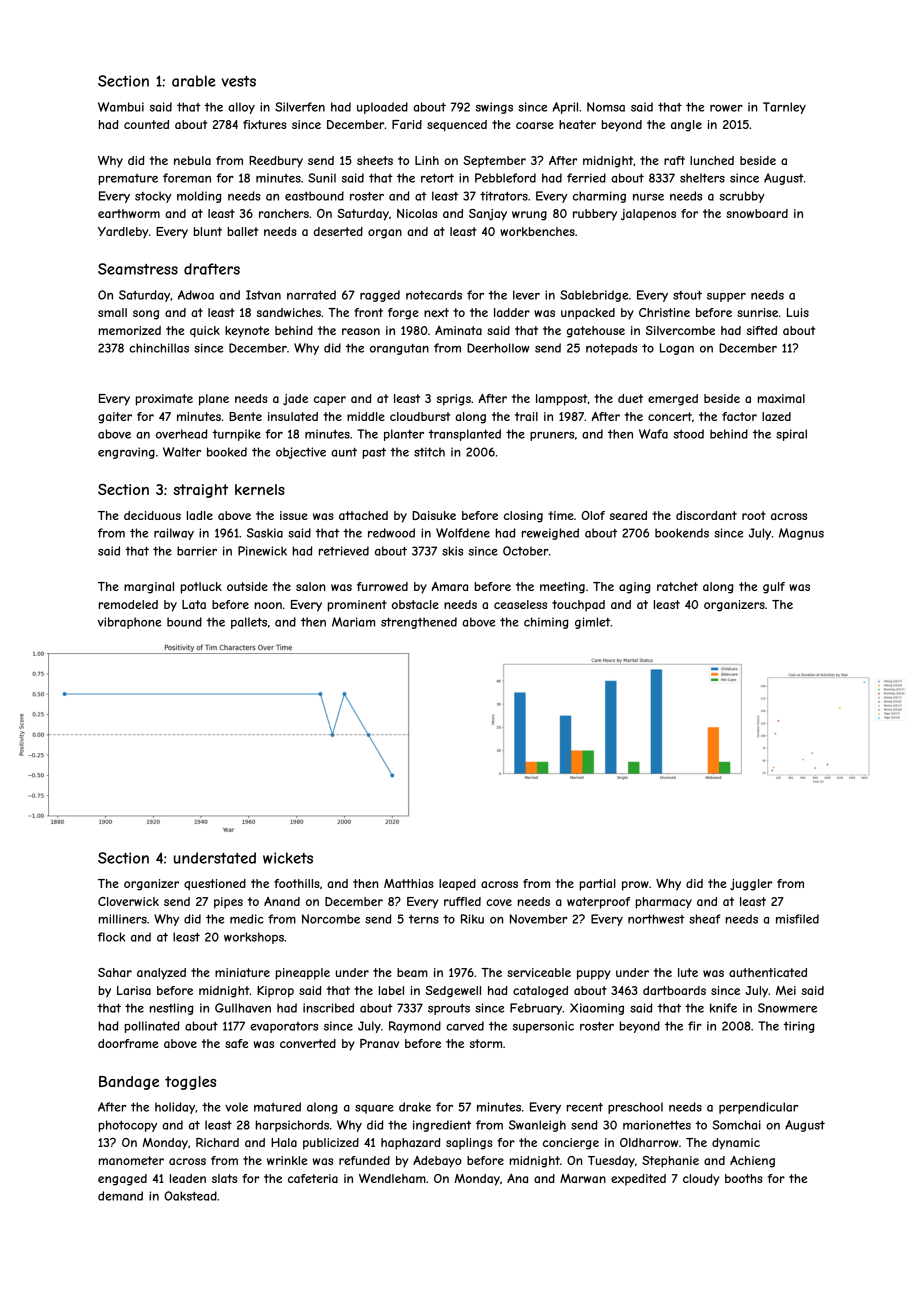 The image size is (924, 1308). I want to click on closing, so click(523, 517).
